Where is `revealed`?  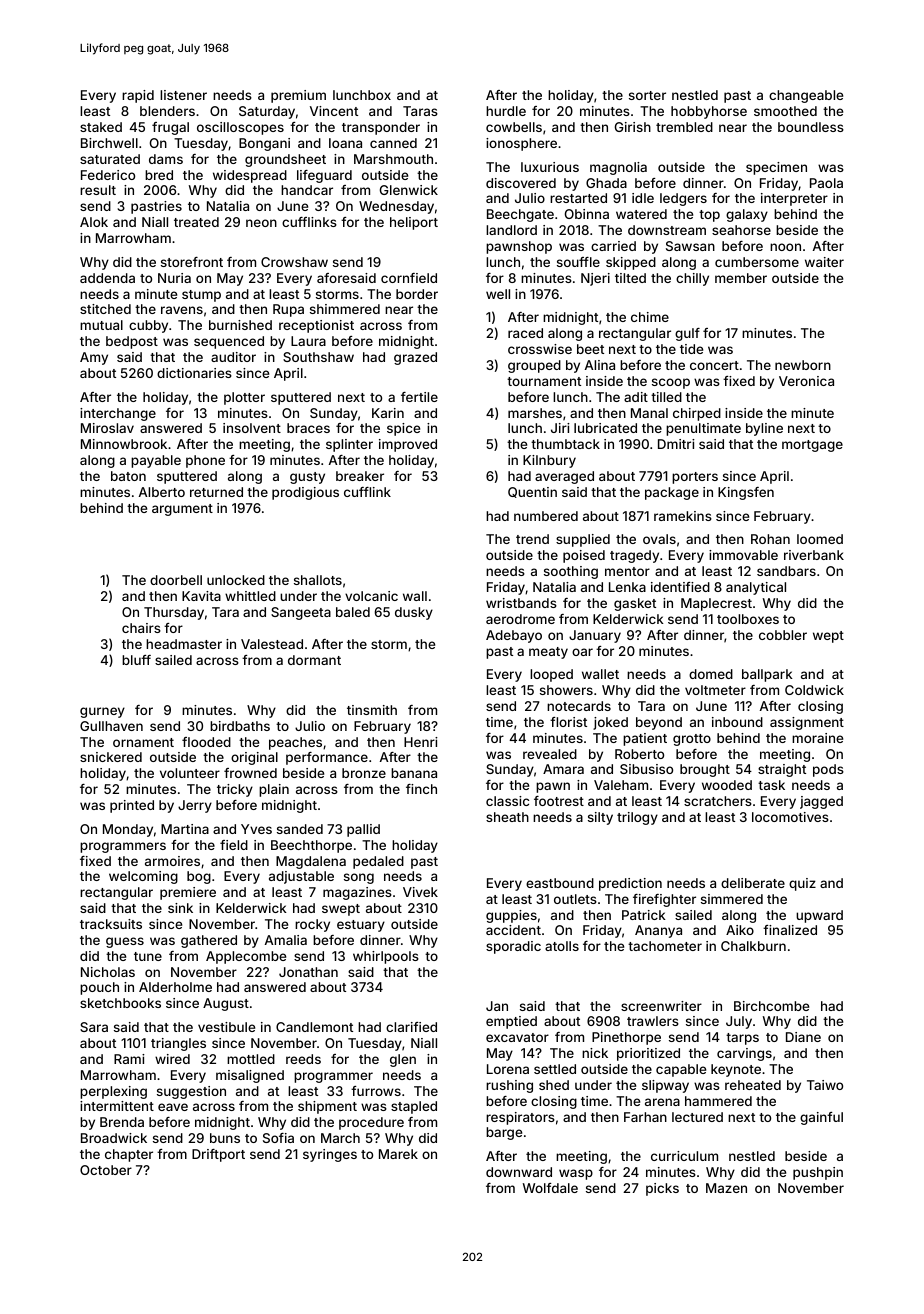 revealed is located at coordinates (550, 754).
